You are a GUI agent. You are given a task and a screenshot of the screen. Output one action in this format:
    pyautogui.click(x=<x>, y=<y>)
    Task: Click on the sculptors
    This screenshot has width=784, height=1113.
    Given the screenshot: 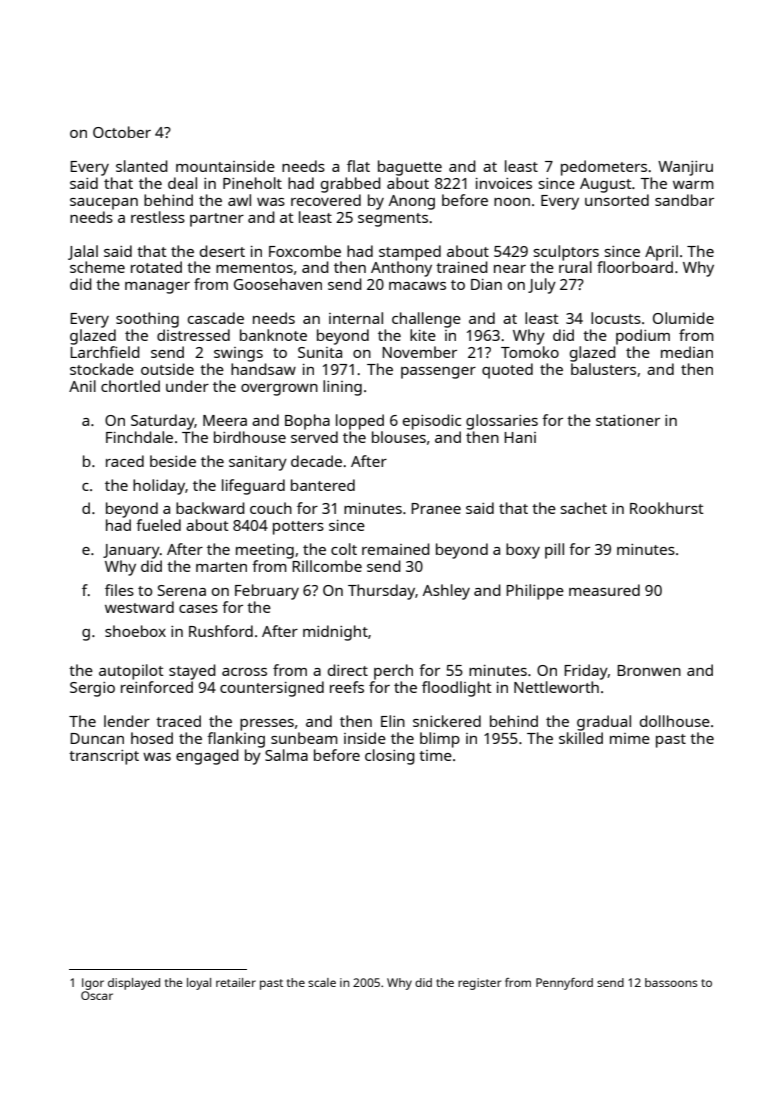 What is the action you would take?
    pyautogui.click(x=566, y=253)
